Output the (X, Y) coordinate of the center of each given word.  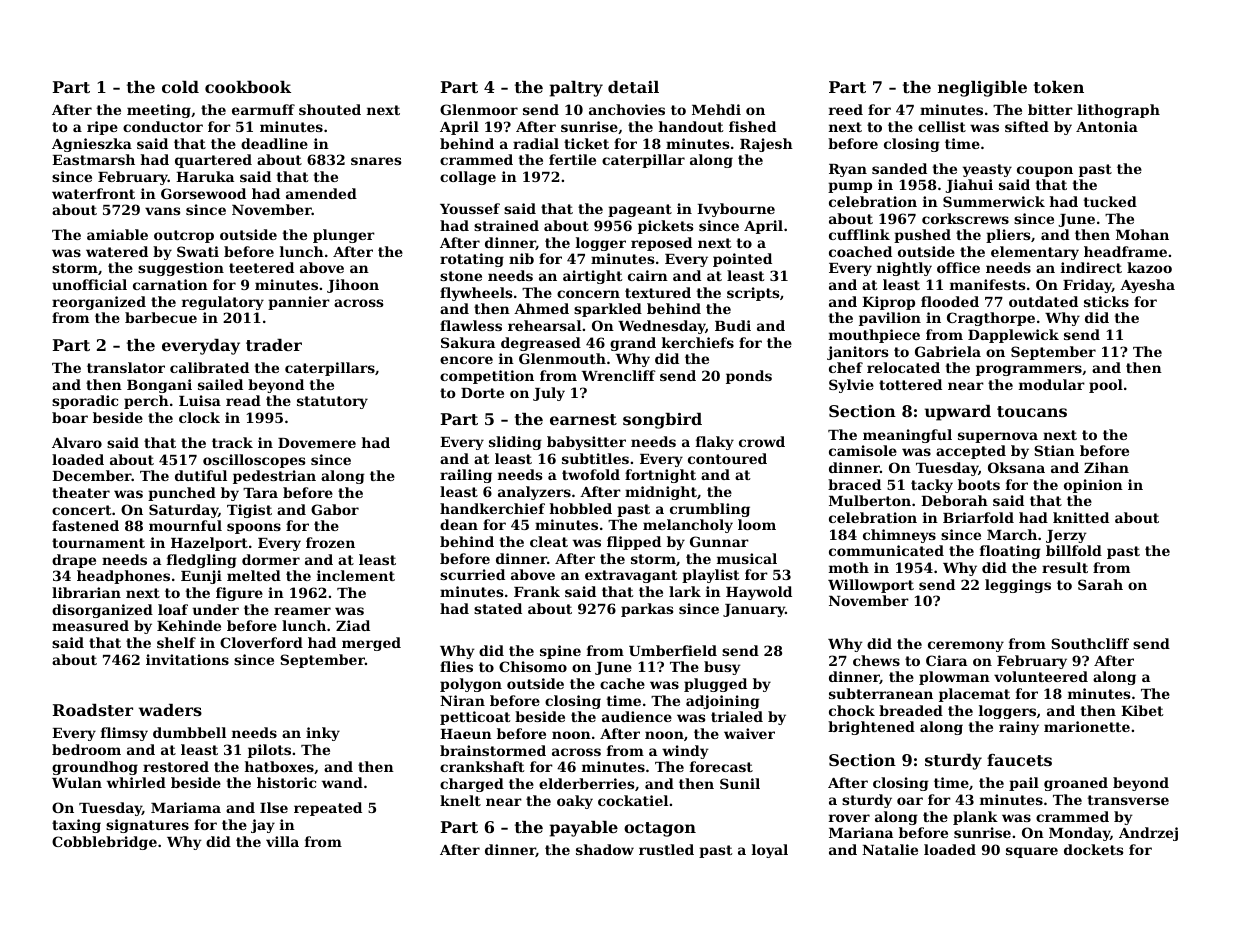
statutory (332, 402)
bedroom (86, 749)
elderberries (587, 783)
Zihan (1106, 467)
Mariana (861, 832)
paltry (576, 89)
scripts (753, 294)
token (1059, 87)
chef (846, 367)
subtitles (595, 458)
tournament (98, 543)
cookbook (248, 87)
